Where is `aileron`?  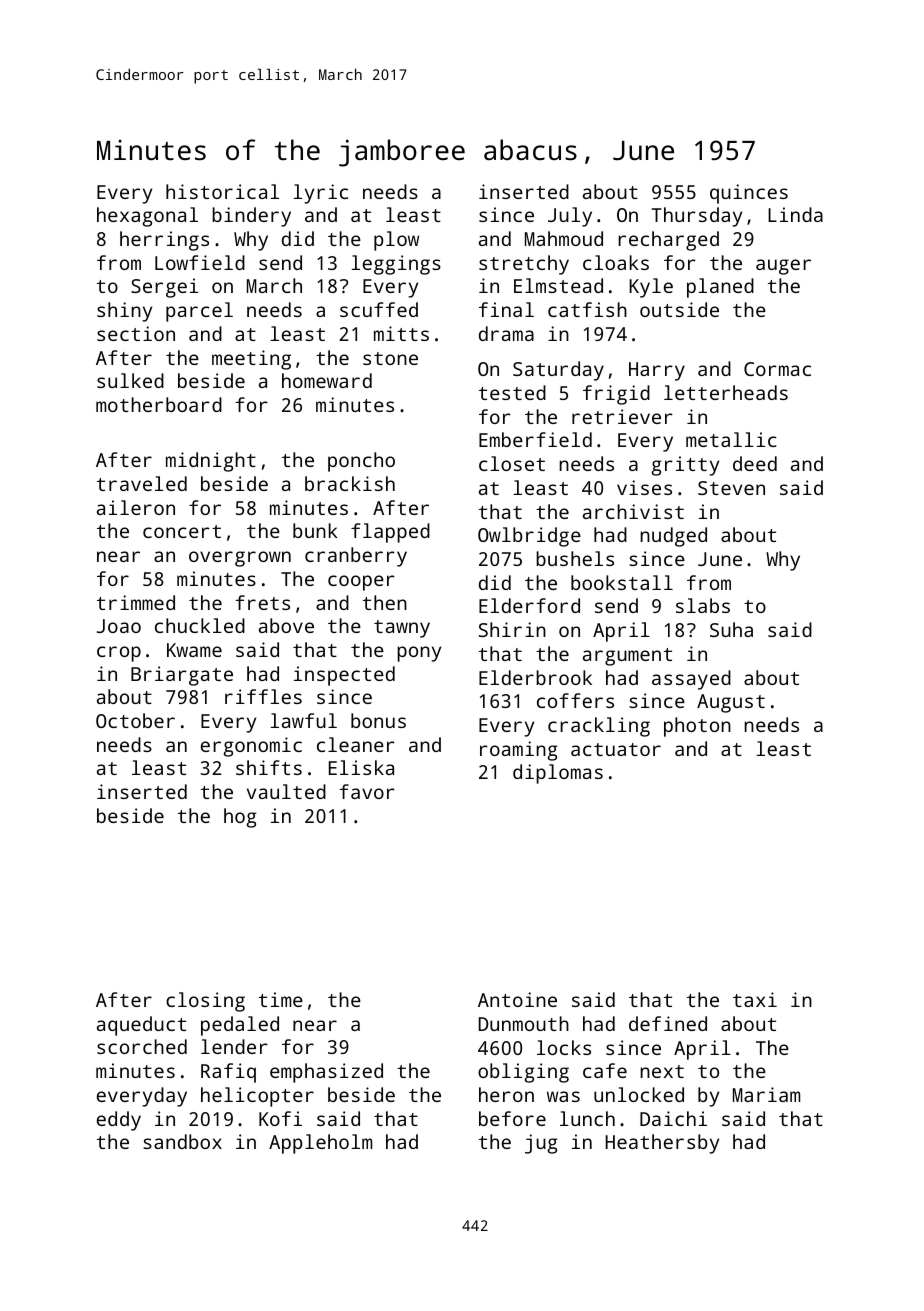 aileron is located at coordinates (136, 507).
